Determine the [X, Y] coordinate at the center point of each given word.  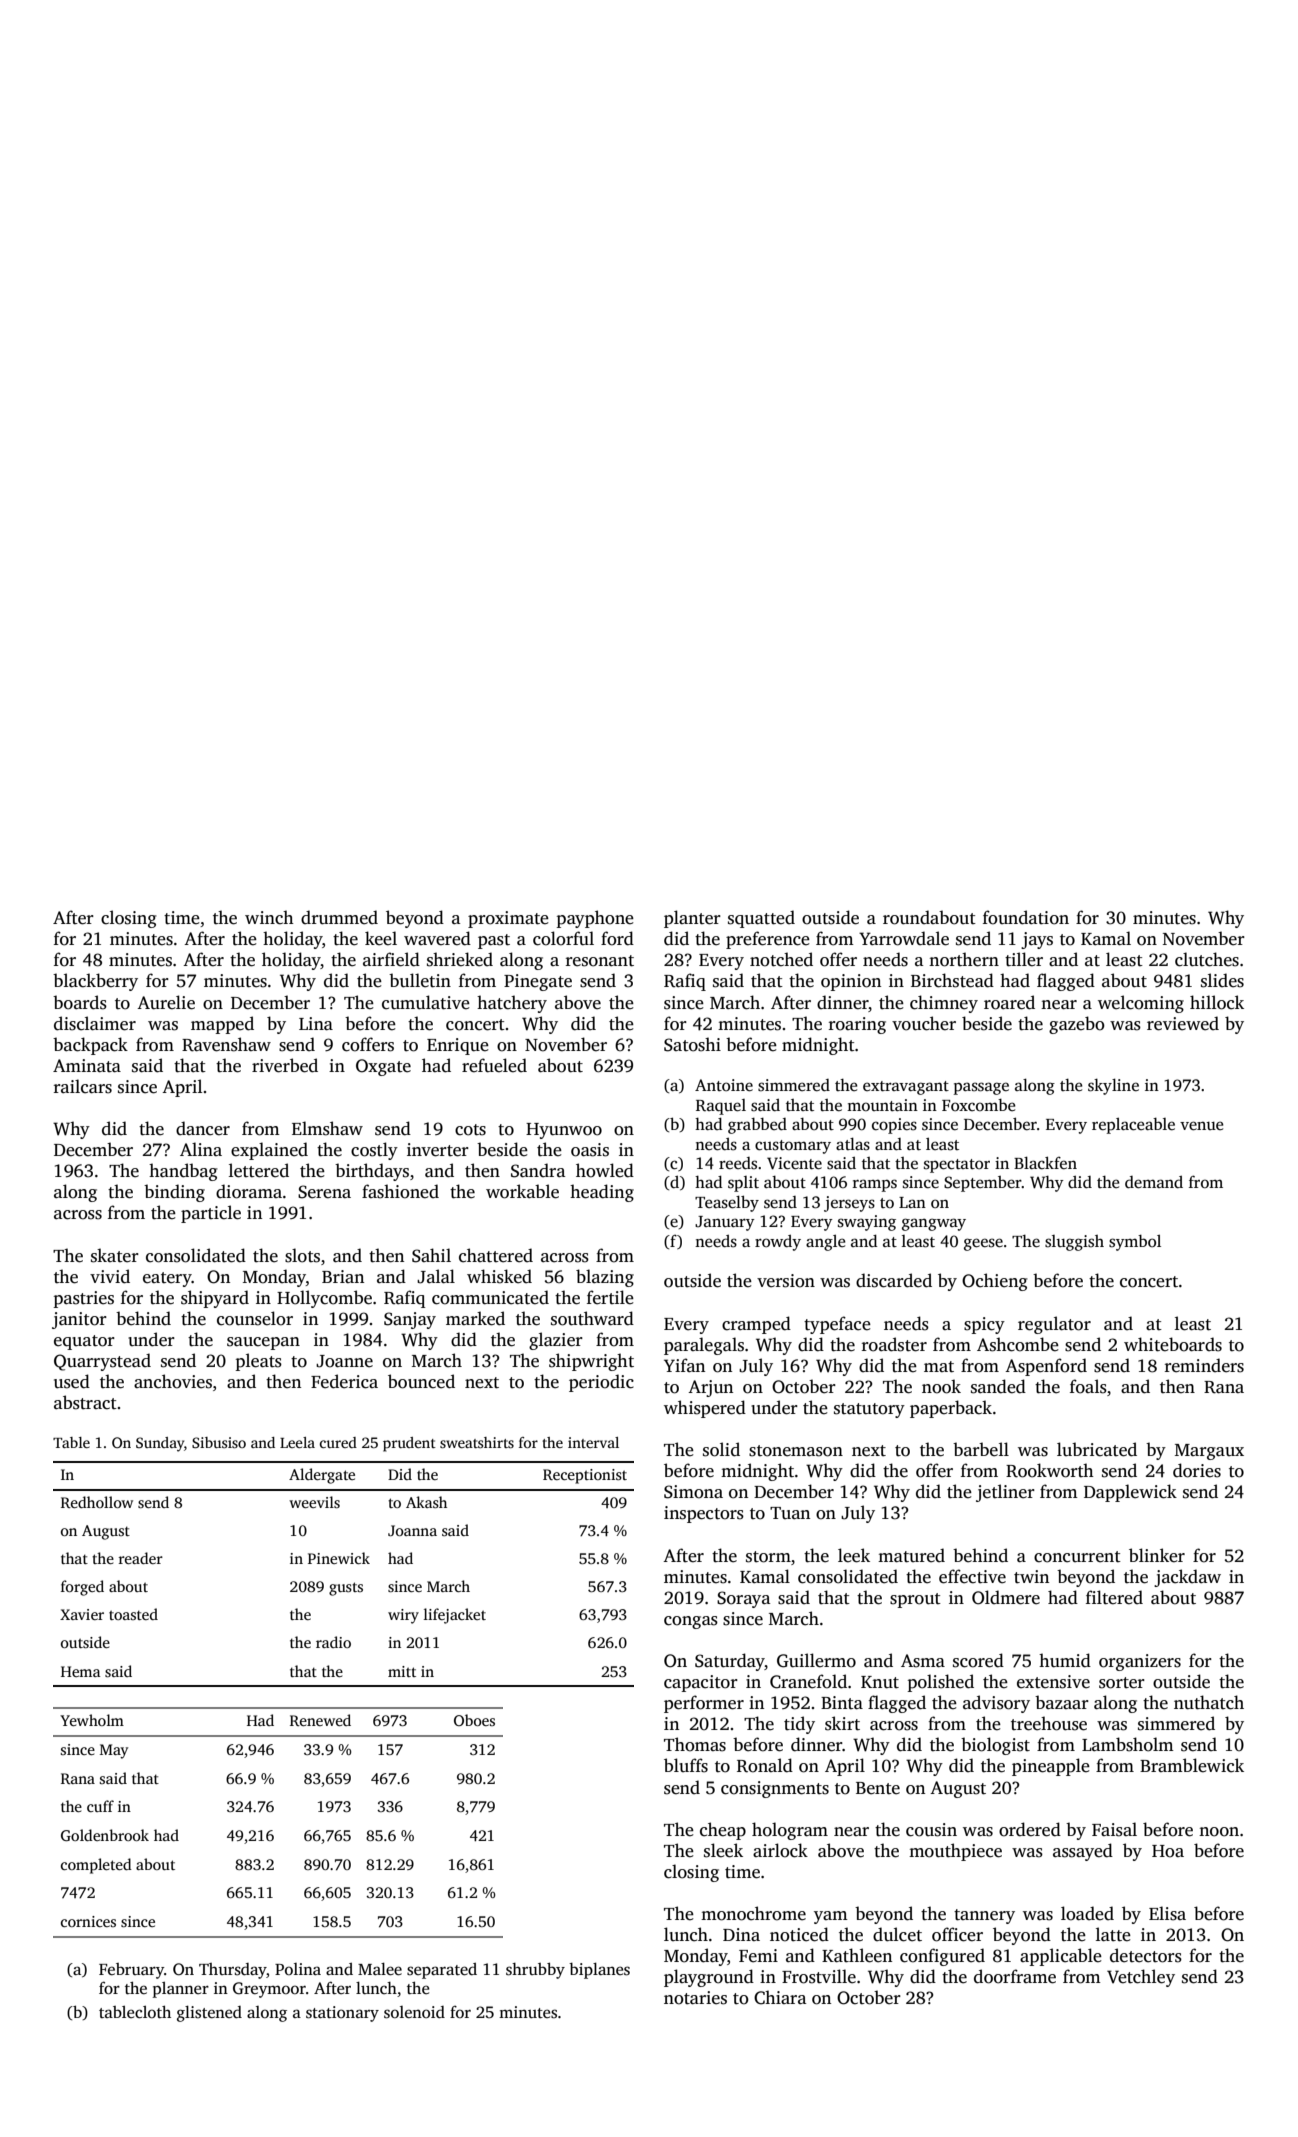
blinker [1157, 1555]
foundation [1026, 917]
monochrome [753, 1913]
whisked [499, 1276]
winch [269, 917]
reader [141, 1558]
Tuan [790, 1513]
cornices [88, 1921]
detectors [1146, 1955]
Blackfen [1045, 1163]
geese [983, 1244]
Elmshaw [327, 1128]
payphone [595, 919]
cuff [100, 1806]
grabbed [757, 1126]
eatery [167, 1279]
